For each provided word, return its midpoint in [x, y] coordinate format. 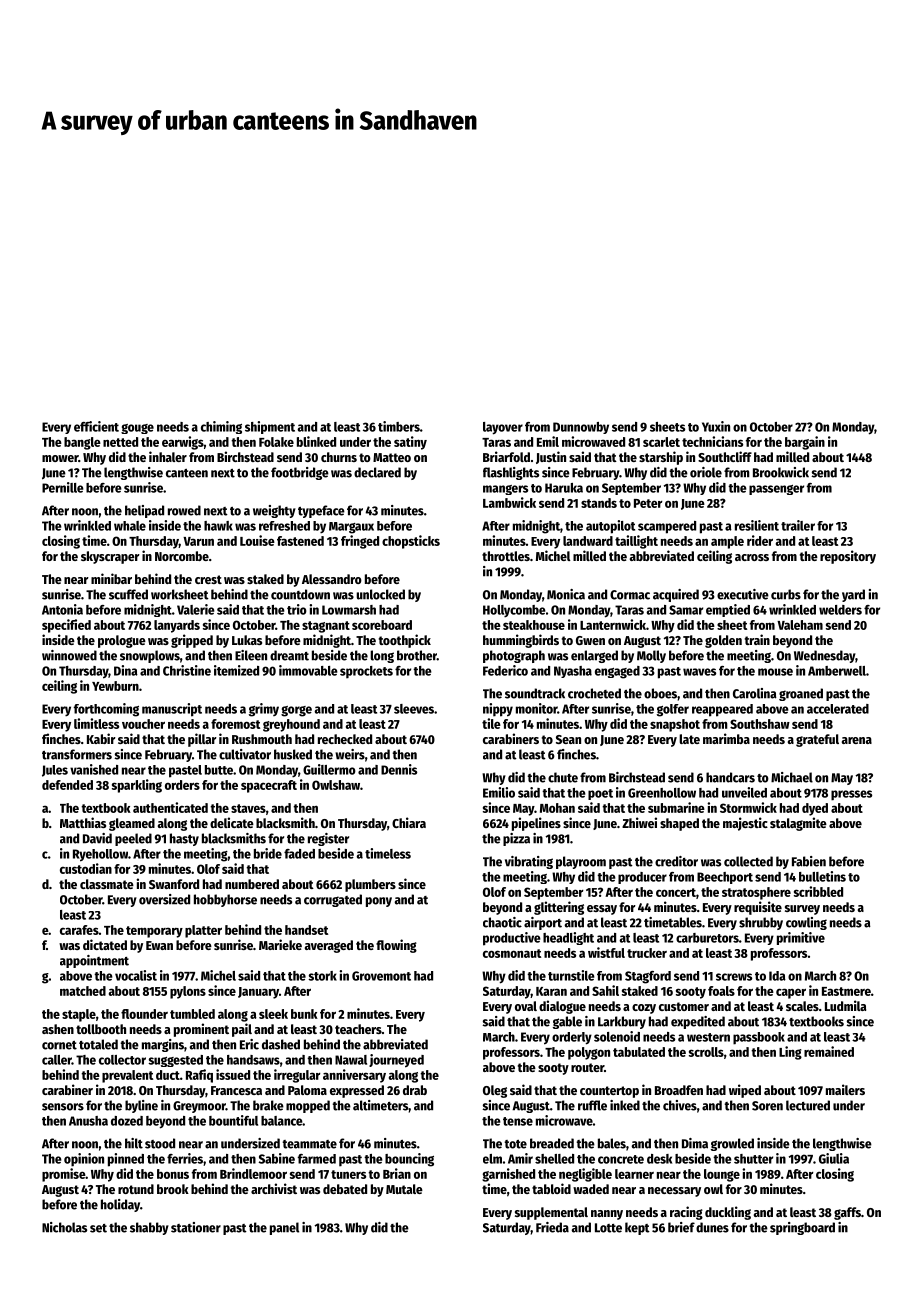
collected [748, 861]
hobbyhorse [225, 900]
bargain [805, 443]
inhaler [168, 456]
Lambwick [509, 502]
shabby [149, 1228]
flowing [396, 946]
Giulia [834, 1158]
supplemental [551, 1213]
